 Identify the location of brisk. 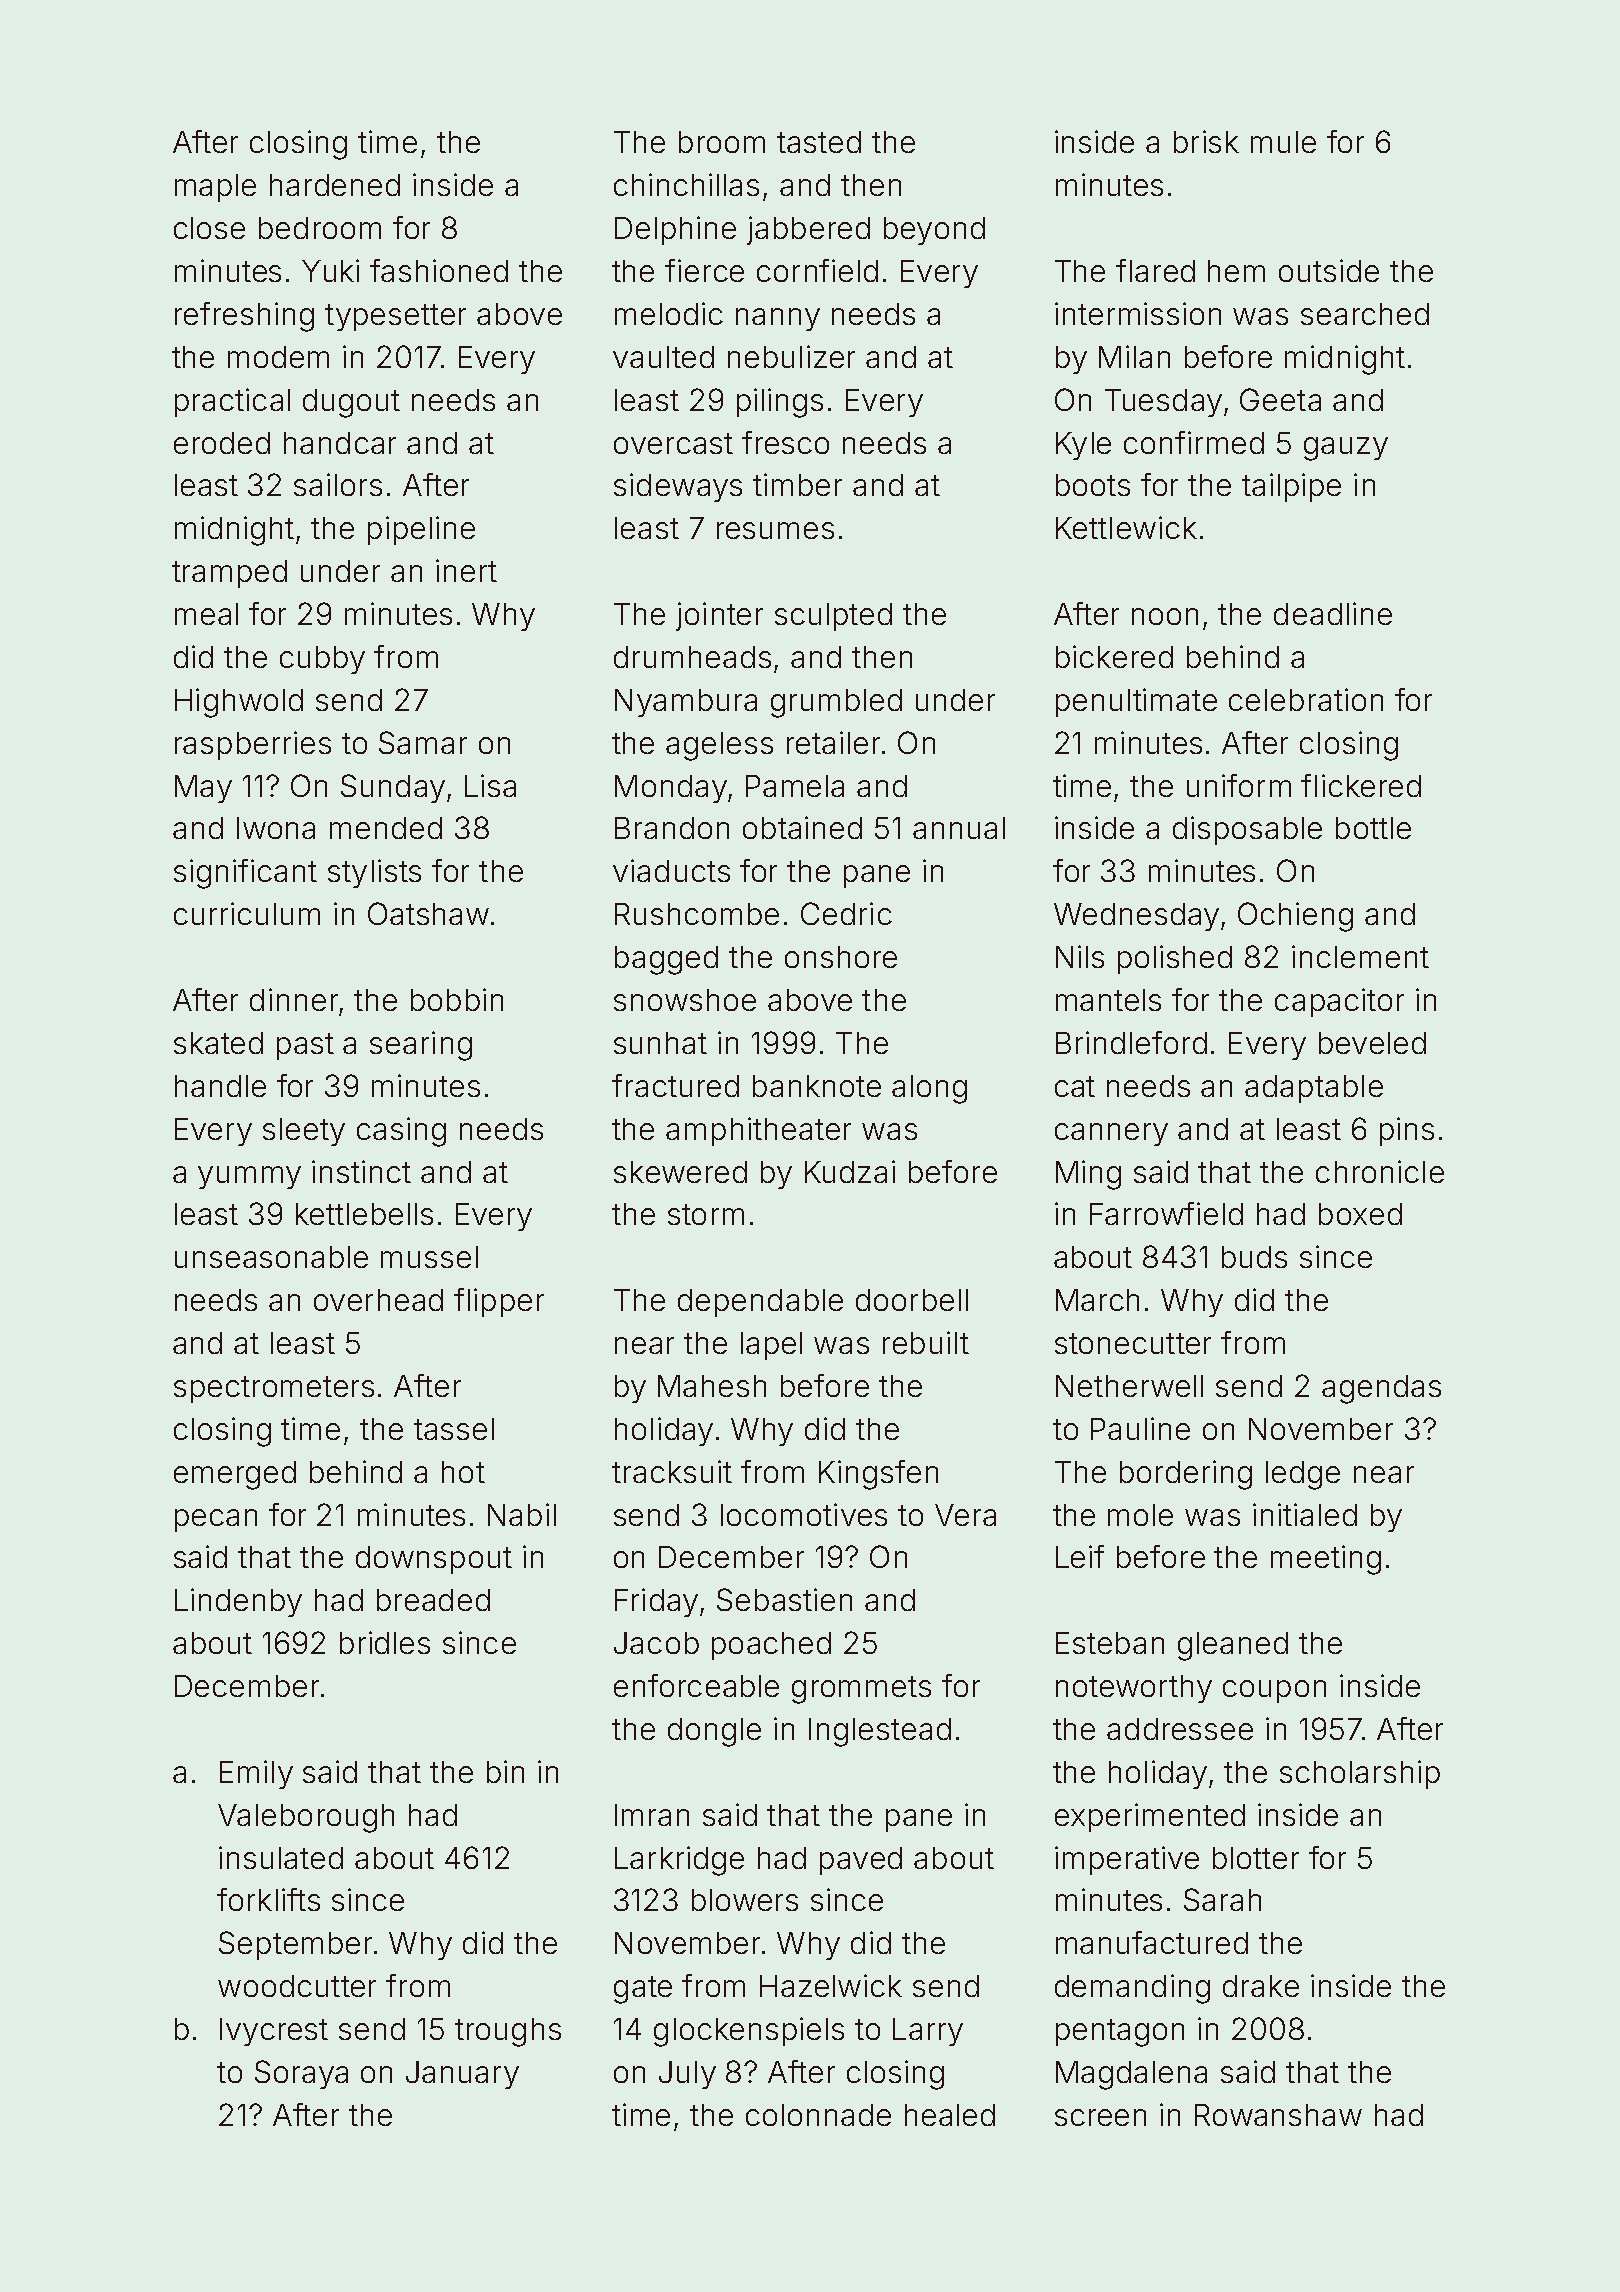
(1206, 141).
